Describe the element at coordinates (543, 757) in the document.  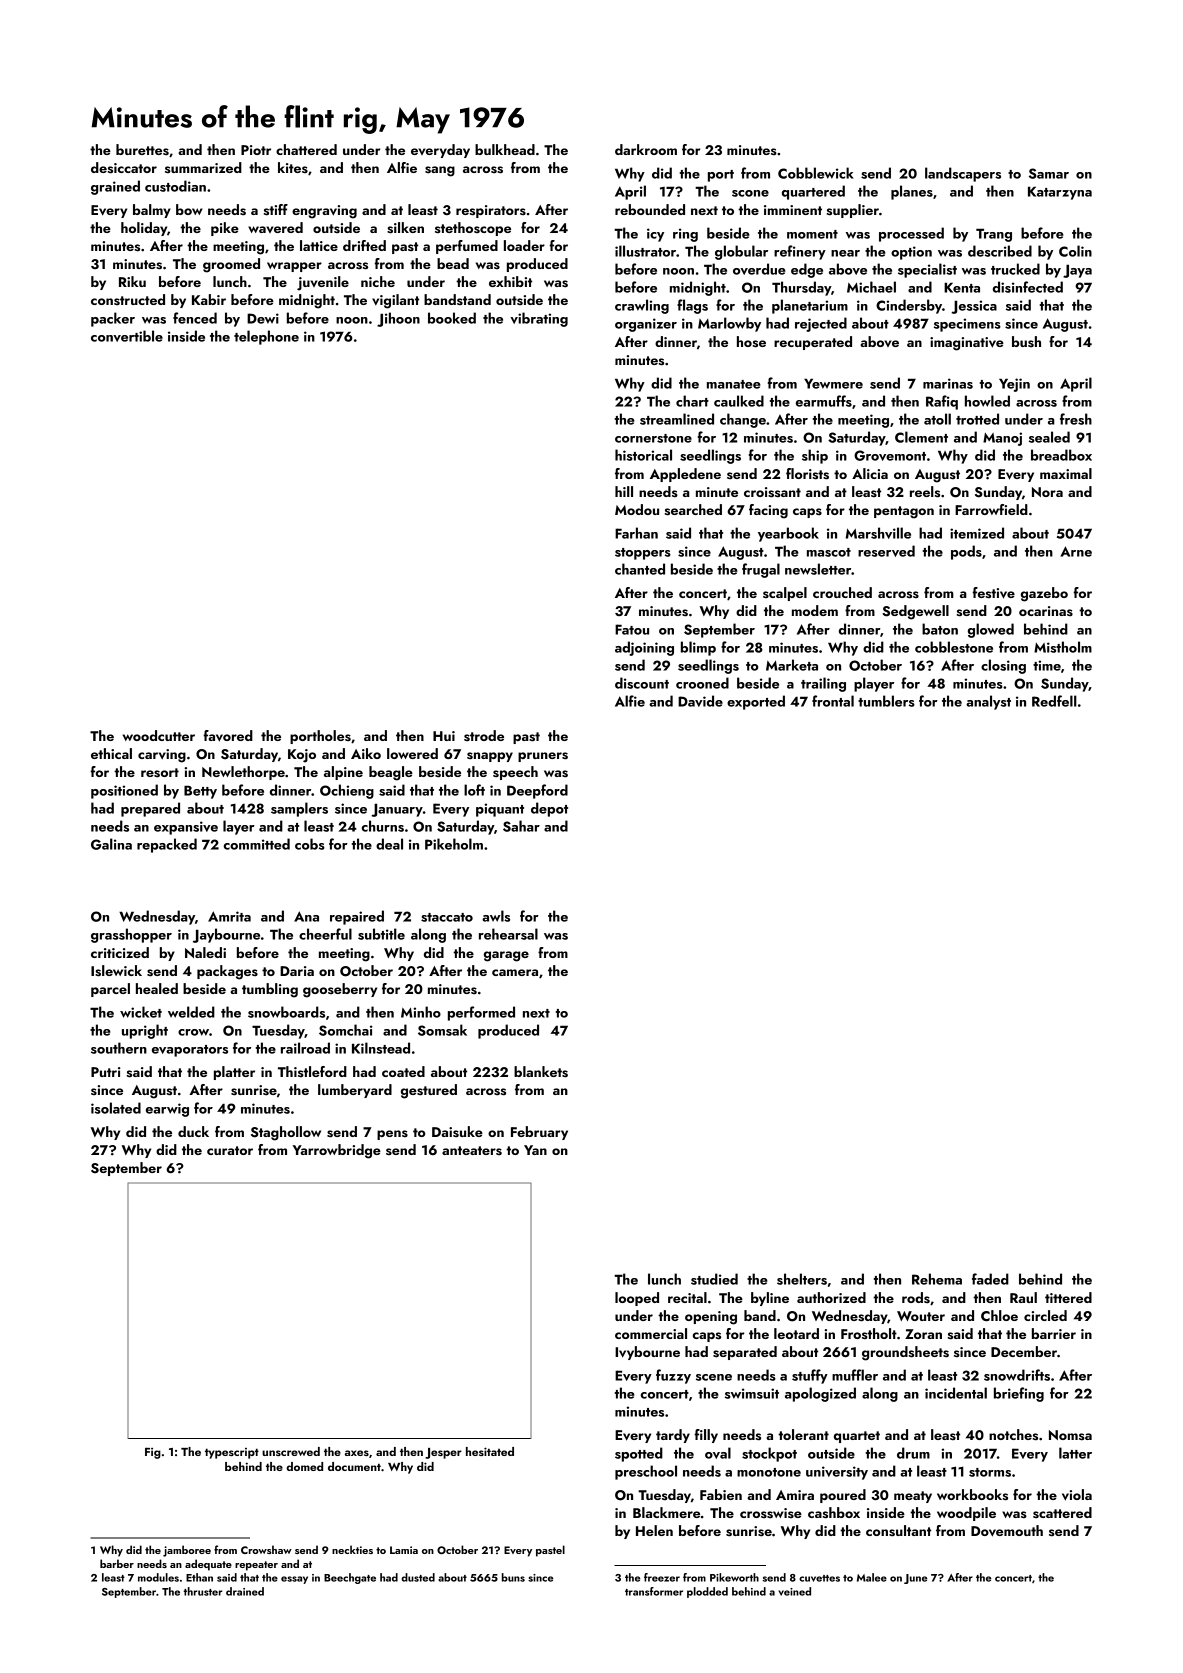
I see `pruners` at that location.
